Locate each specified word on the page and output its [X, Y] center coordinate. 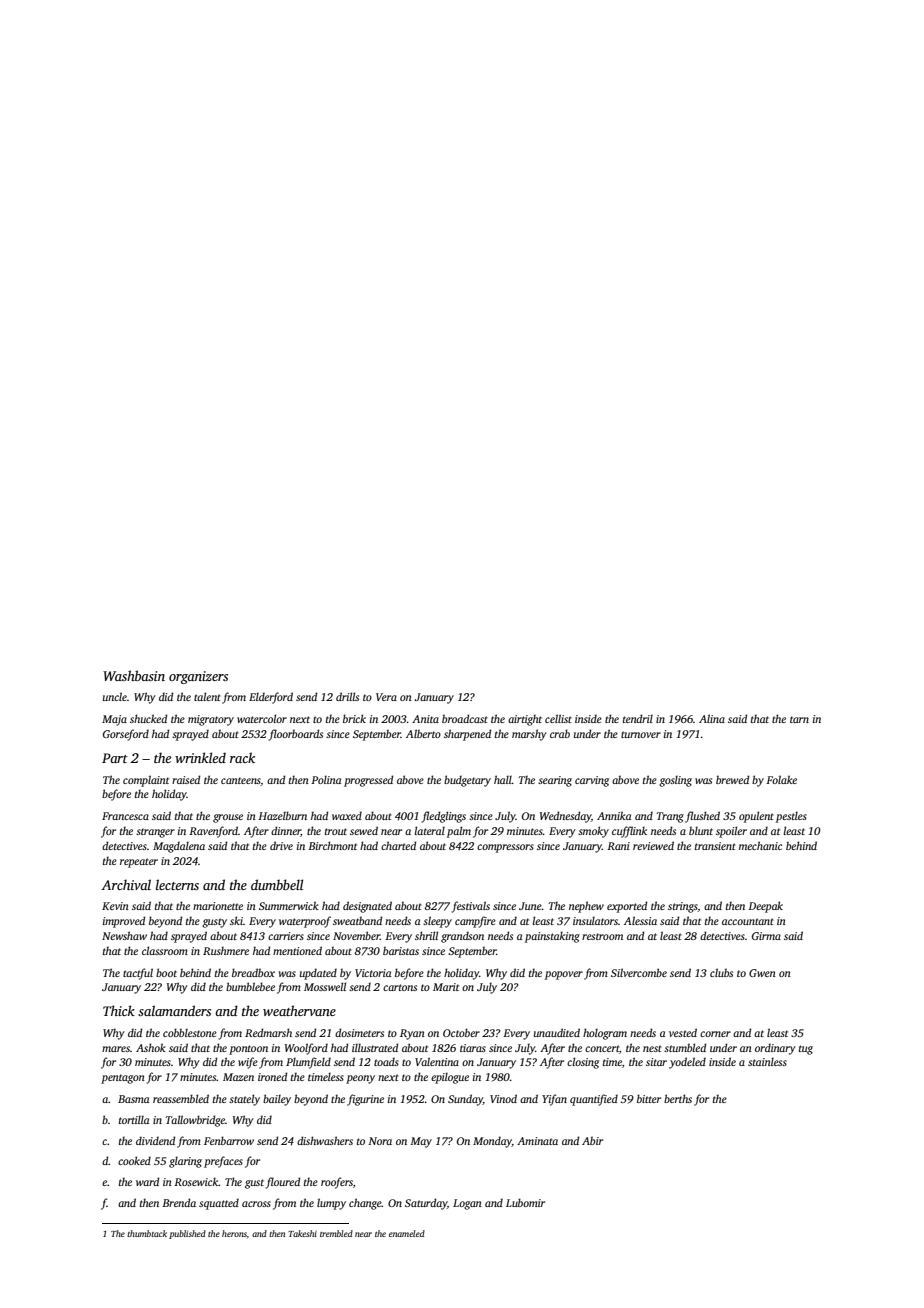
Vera [386, 697]
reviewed [653, 845]
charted [398, 845]
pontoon [248, 1050]
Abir [592, 1140]
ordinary [775, 1049]
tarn [799, 719]
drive [281, 845]
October [461, 1032]
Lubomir [525, 1202]
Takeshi [302, 1233]
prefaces [223, 1162]
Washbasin [134, 675]
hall [503, 779]
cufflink [629, 832]
